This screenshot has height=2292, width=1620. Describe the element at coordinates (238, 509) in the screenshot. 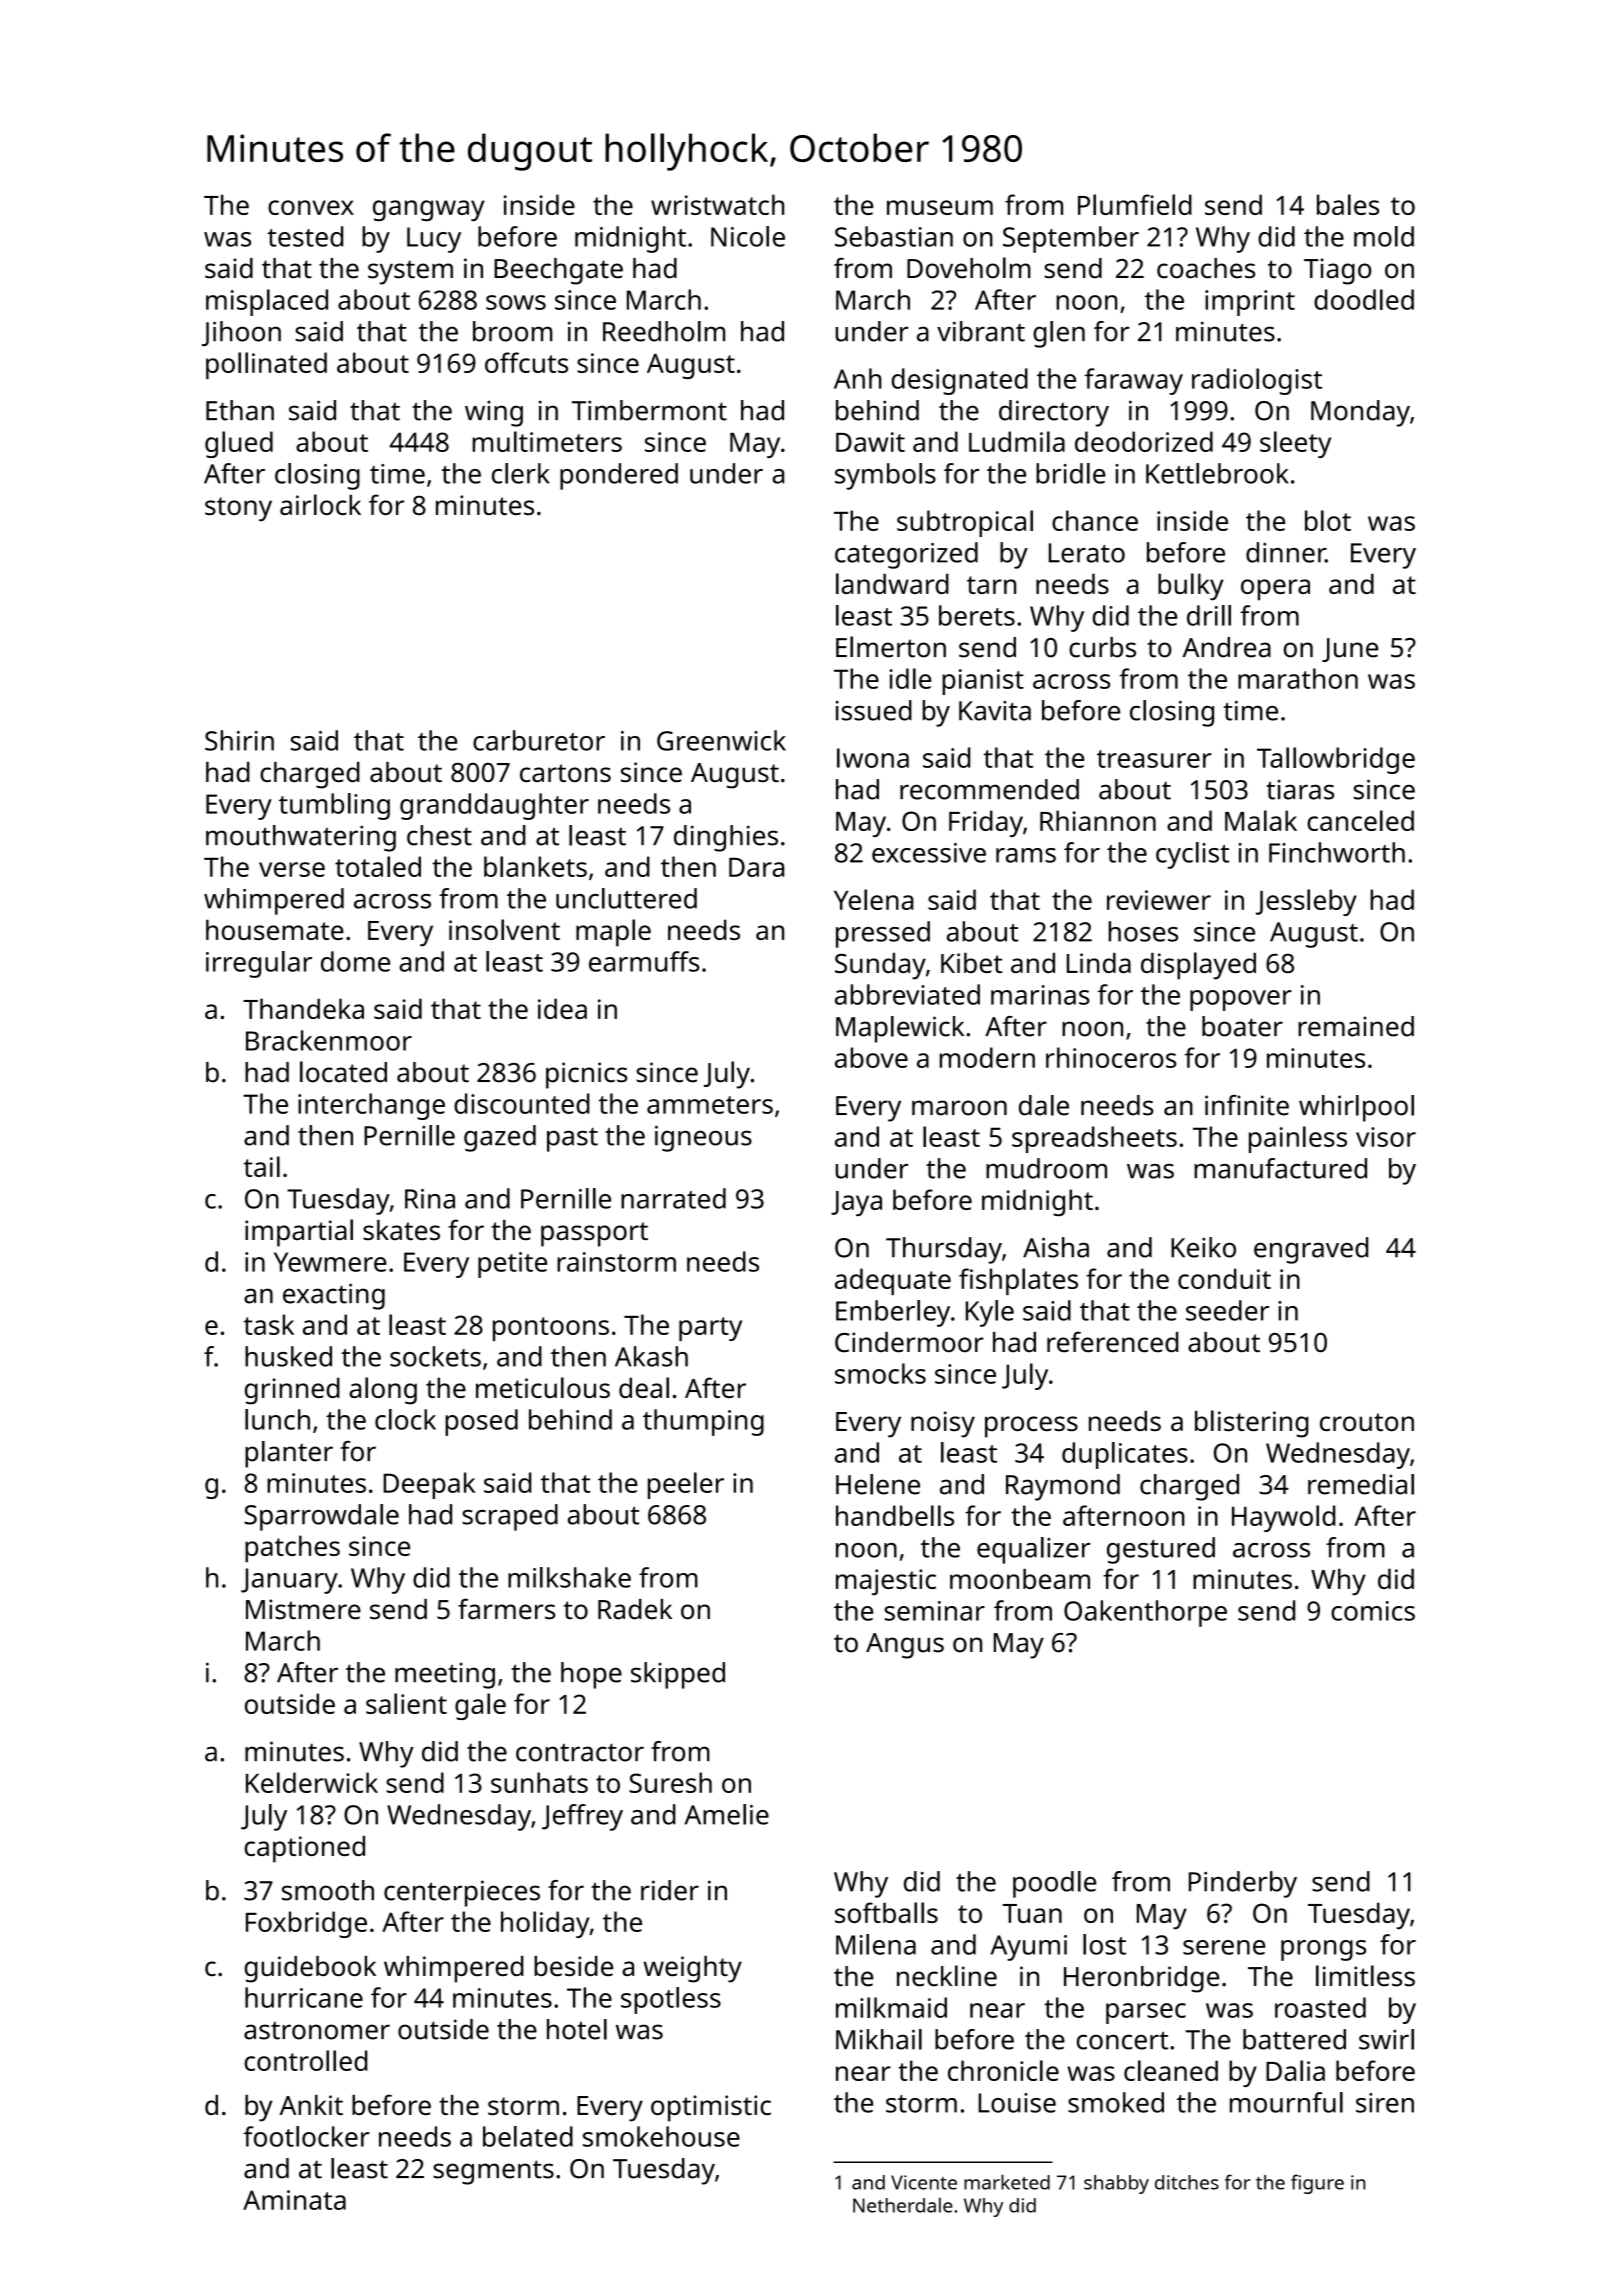

I see `stony` at that location.
